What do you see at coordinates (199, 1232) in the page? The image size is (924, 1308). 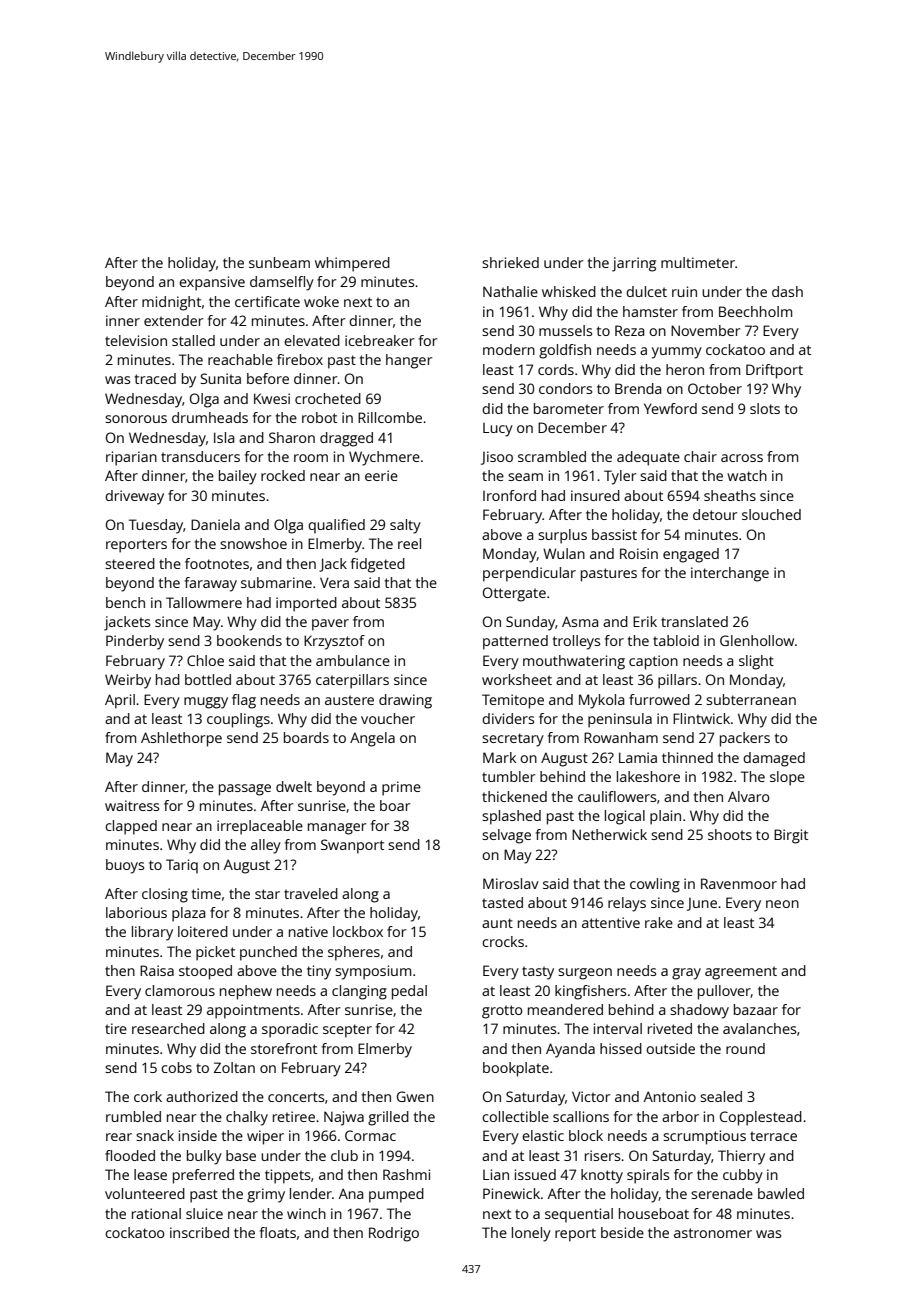 I see `inscribed` at bounding box center [199, 1232].
